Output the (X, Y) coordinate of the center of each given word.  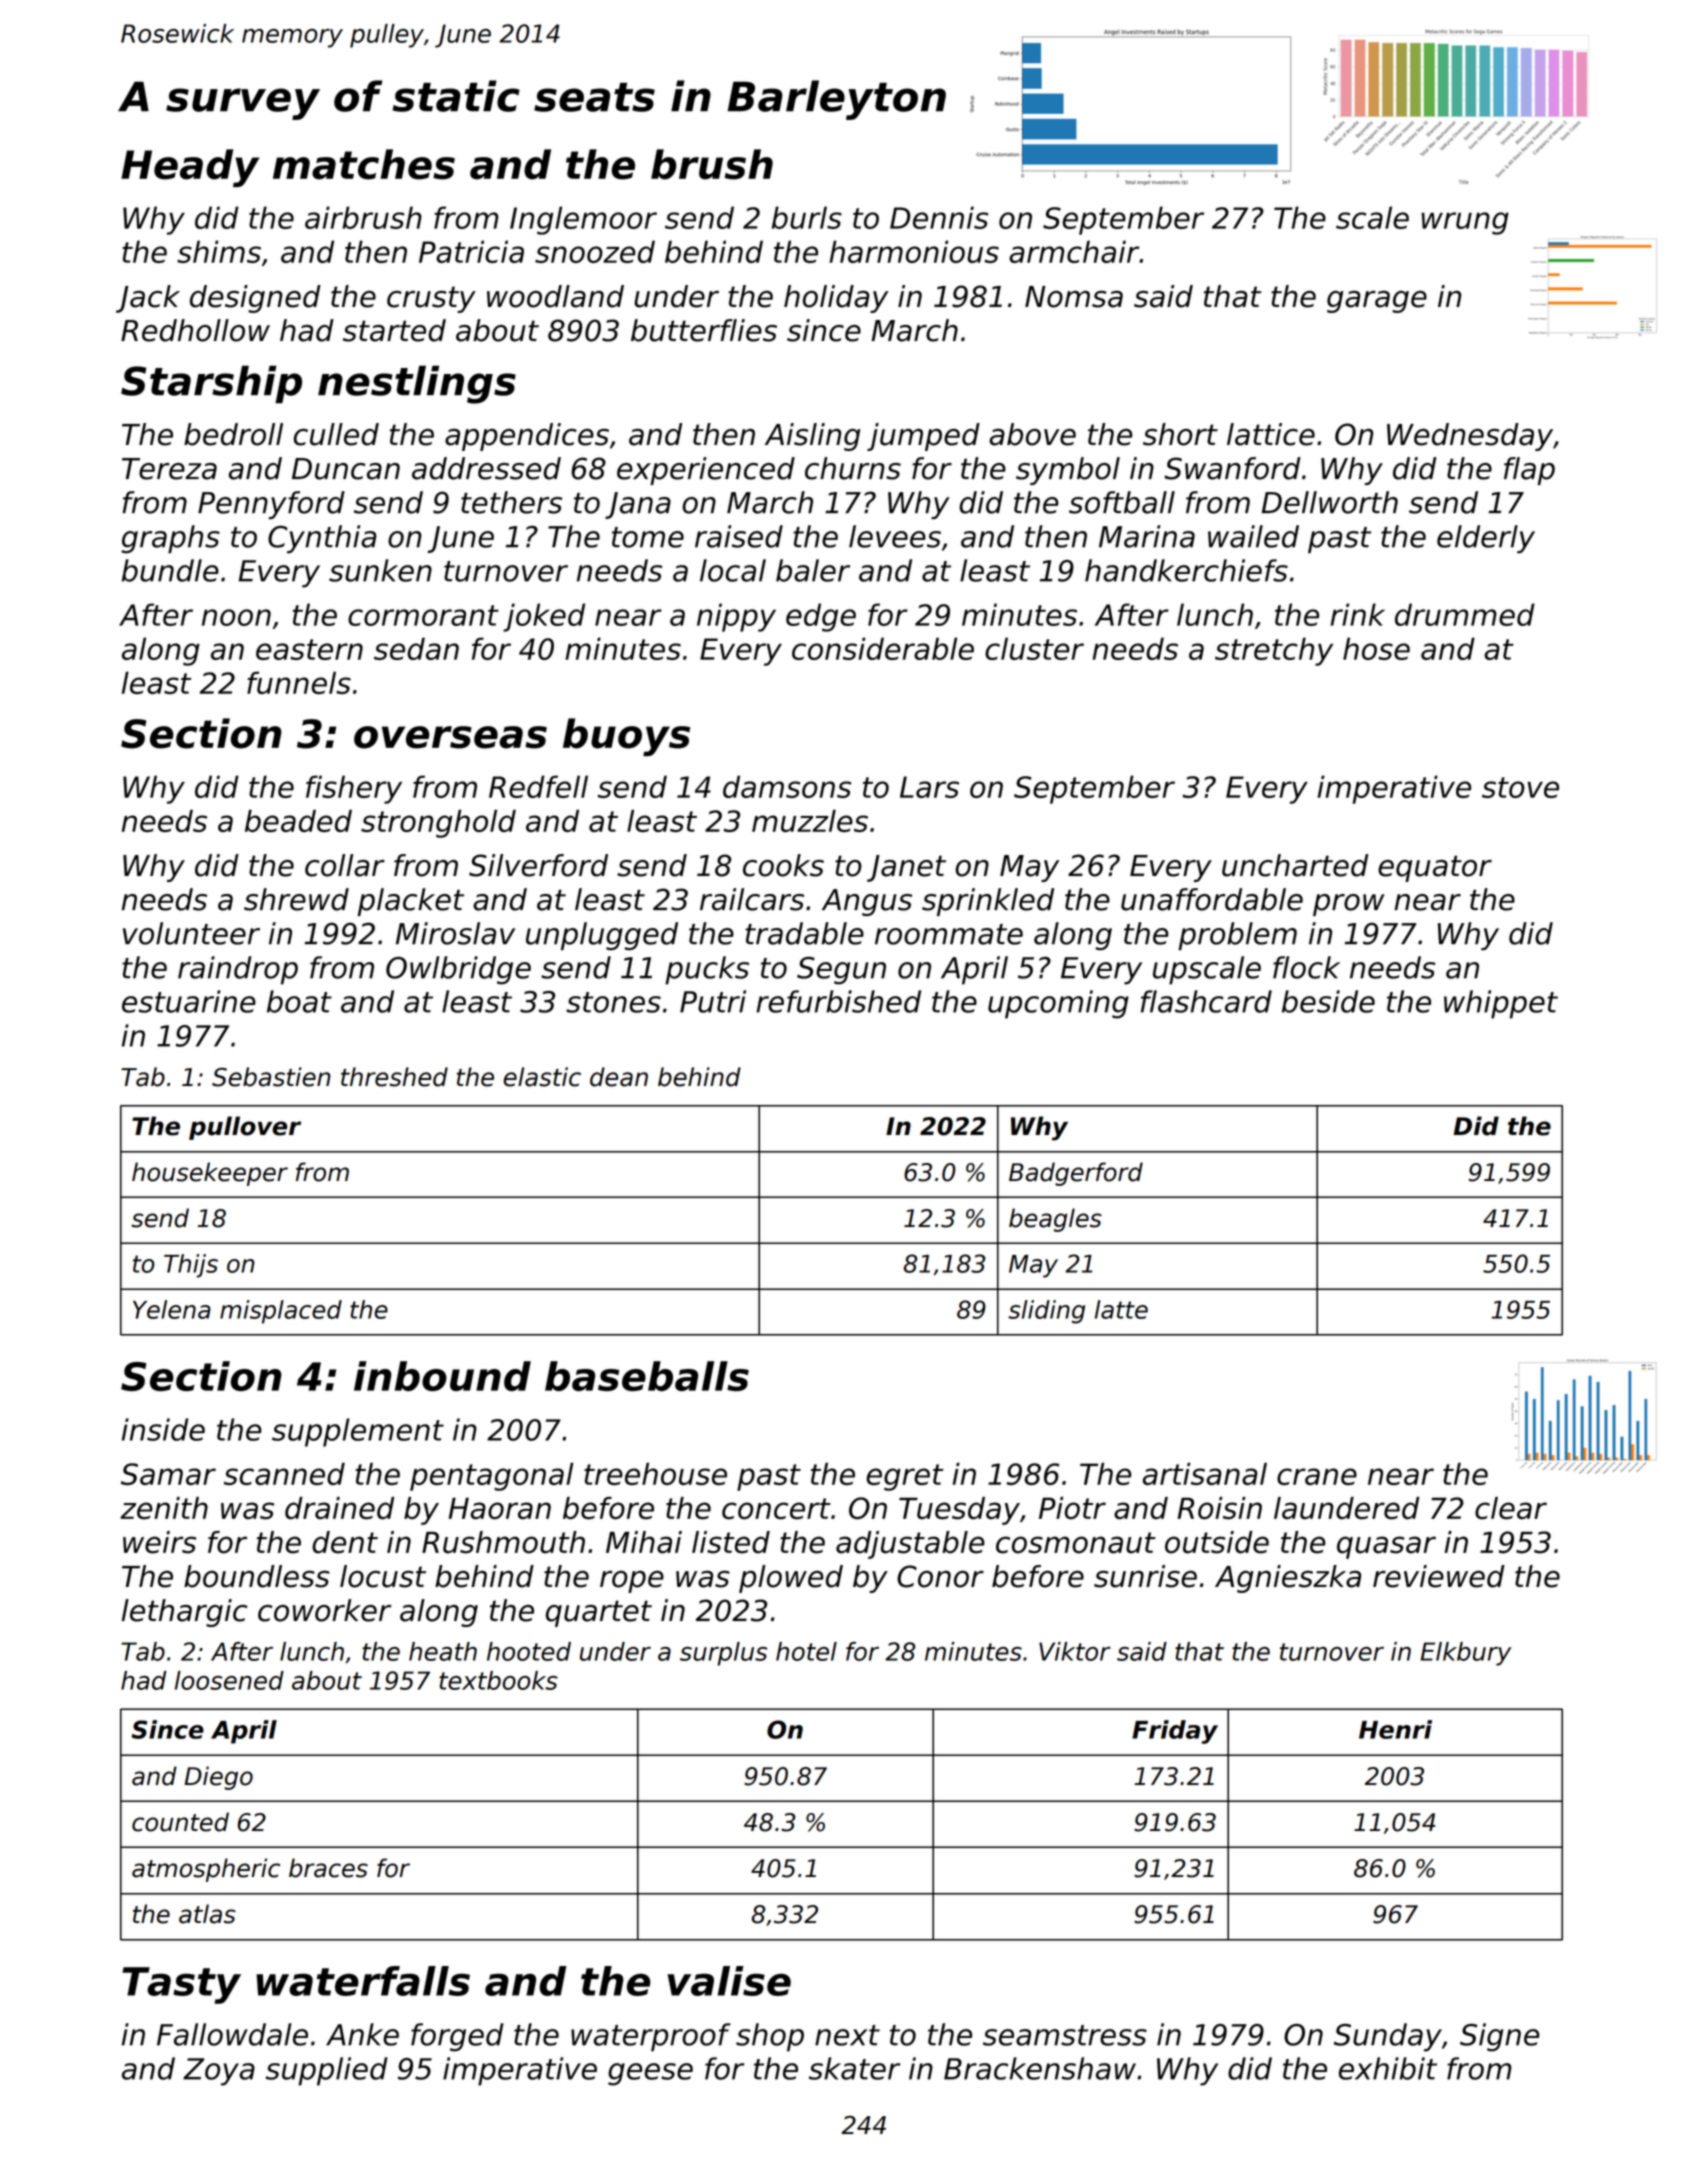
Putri (713, 1001)
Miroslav (455, 933)
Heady (190, 168)
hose (1376, 648)
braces (328, 1868)
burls (807, 217)
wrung (1465, 223)
